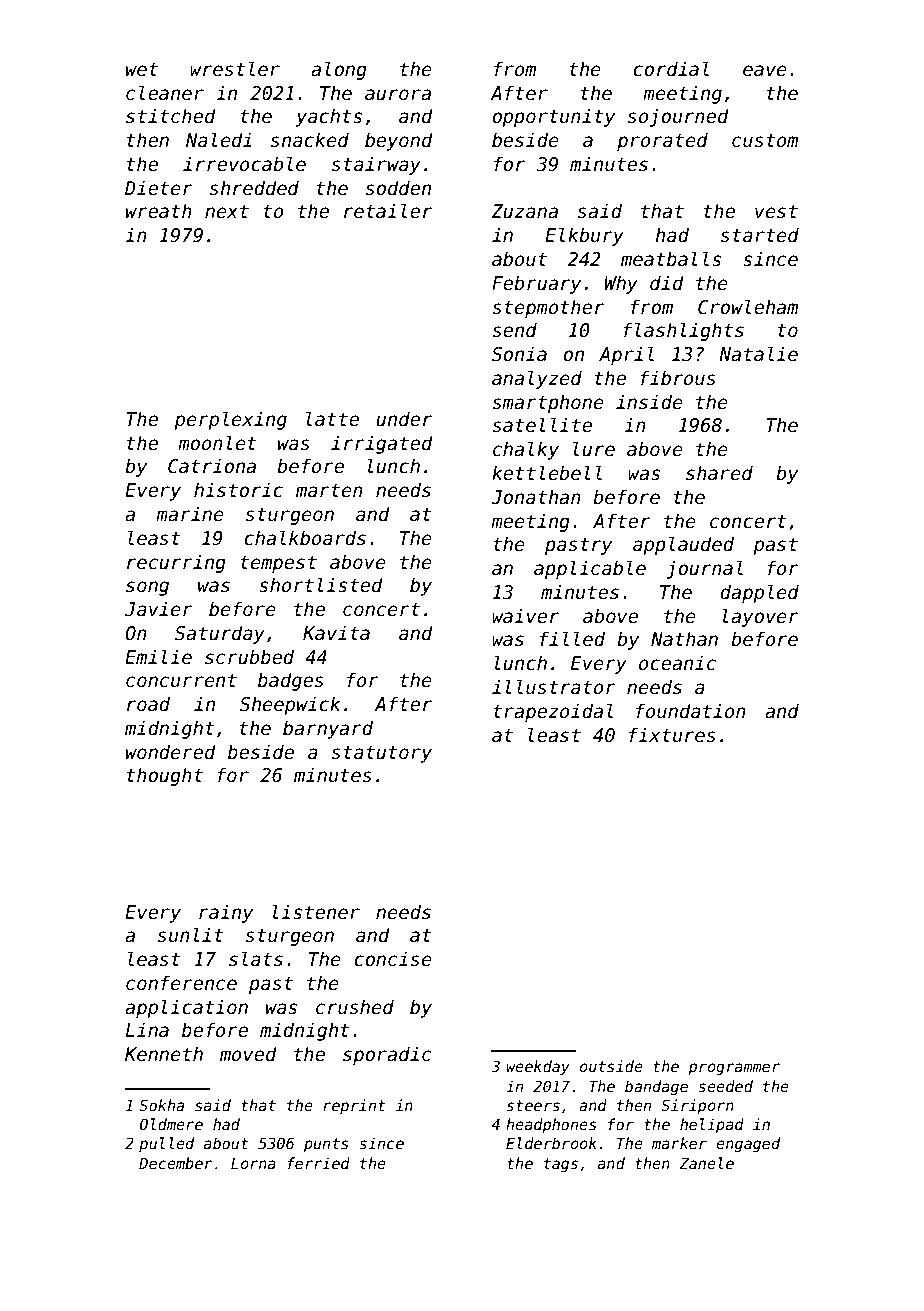  Describe the element at coordinates (553, 117) in the screenshot. I see `opportunity` at that location.
